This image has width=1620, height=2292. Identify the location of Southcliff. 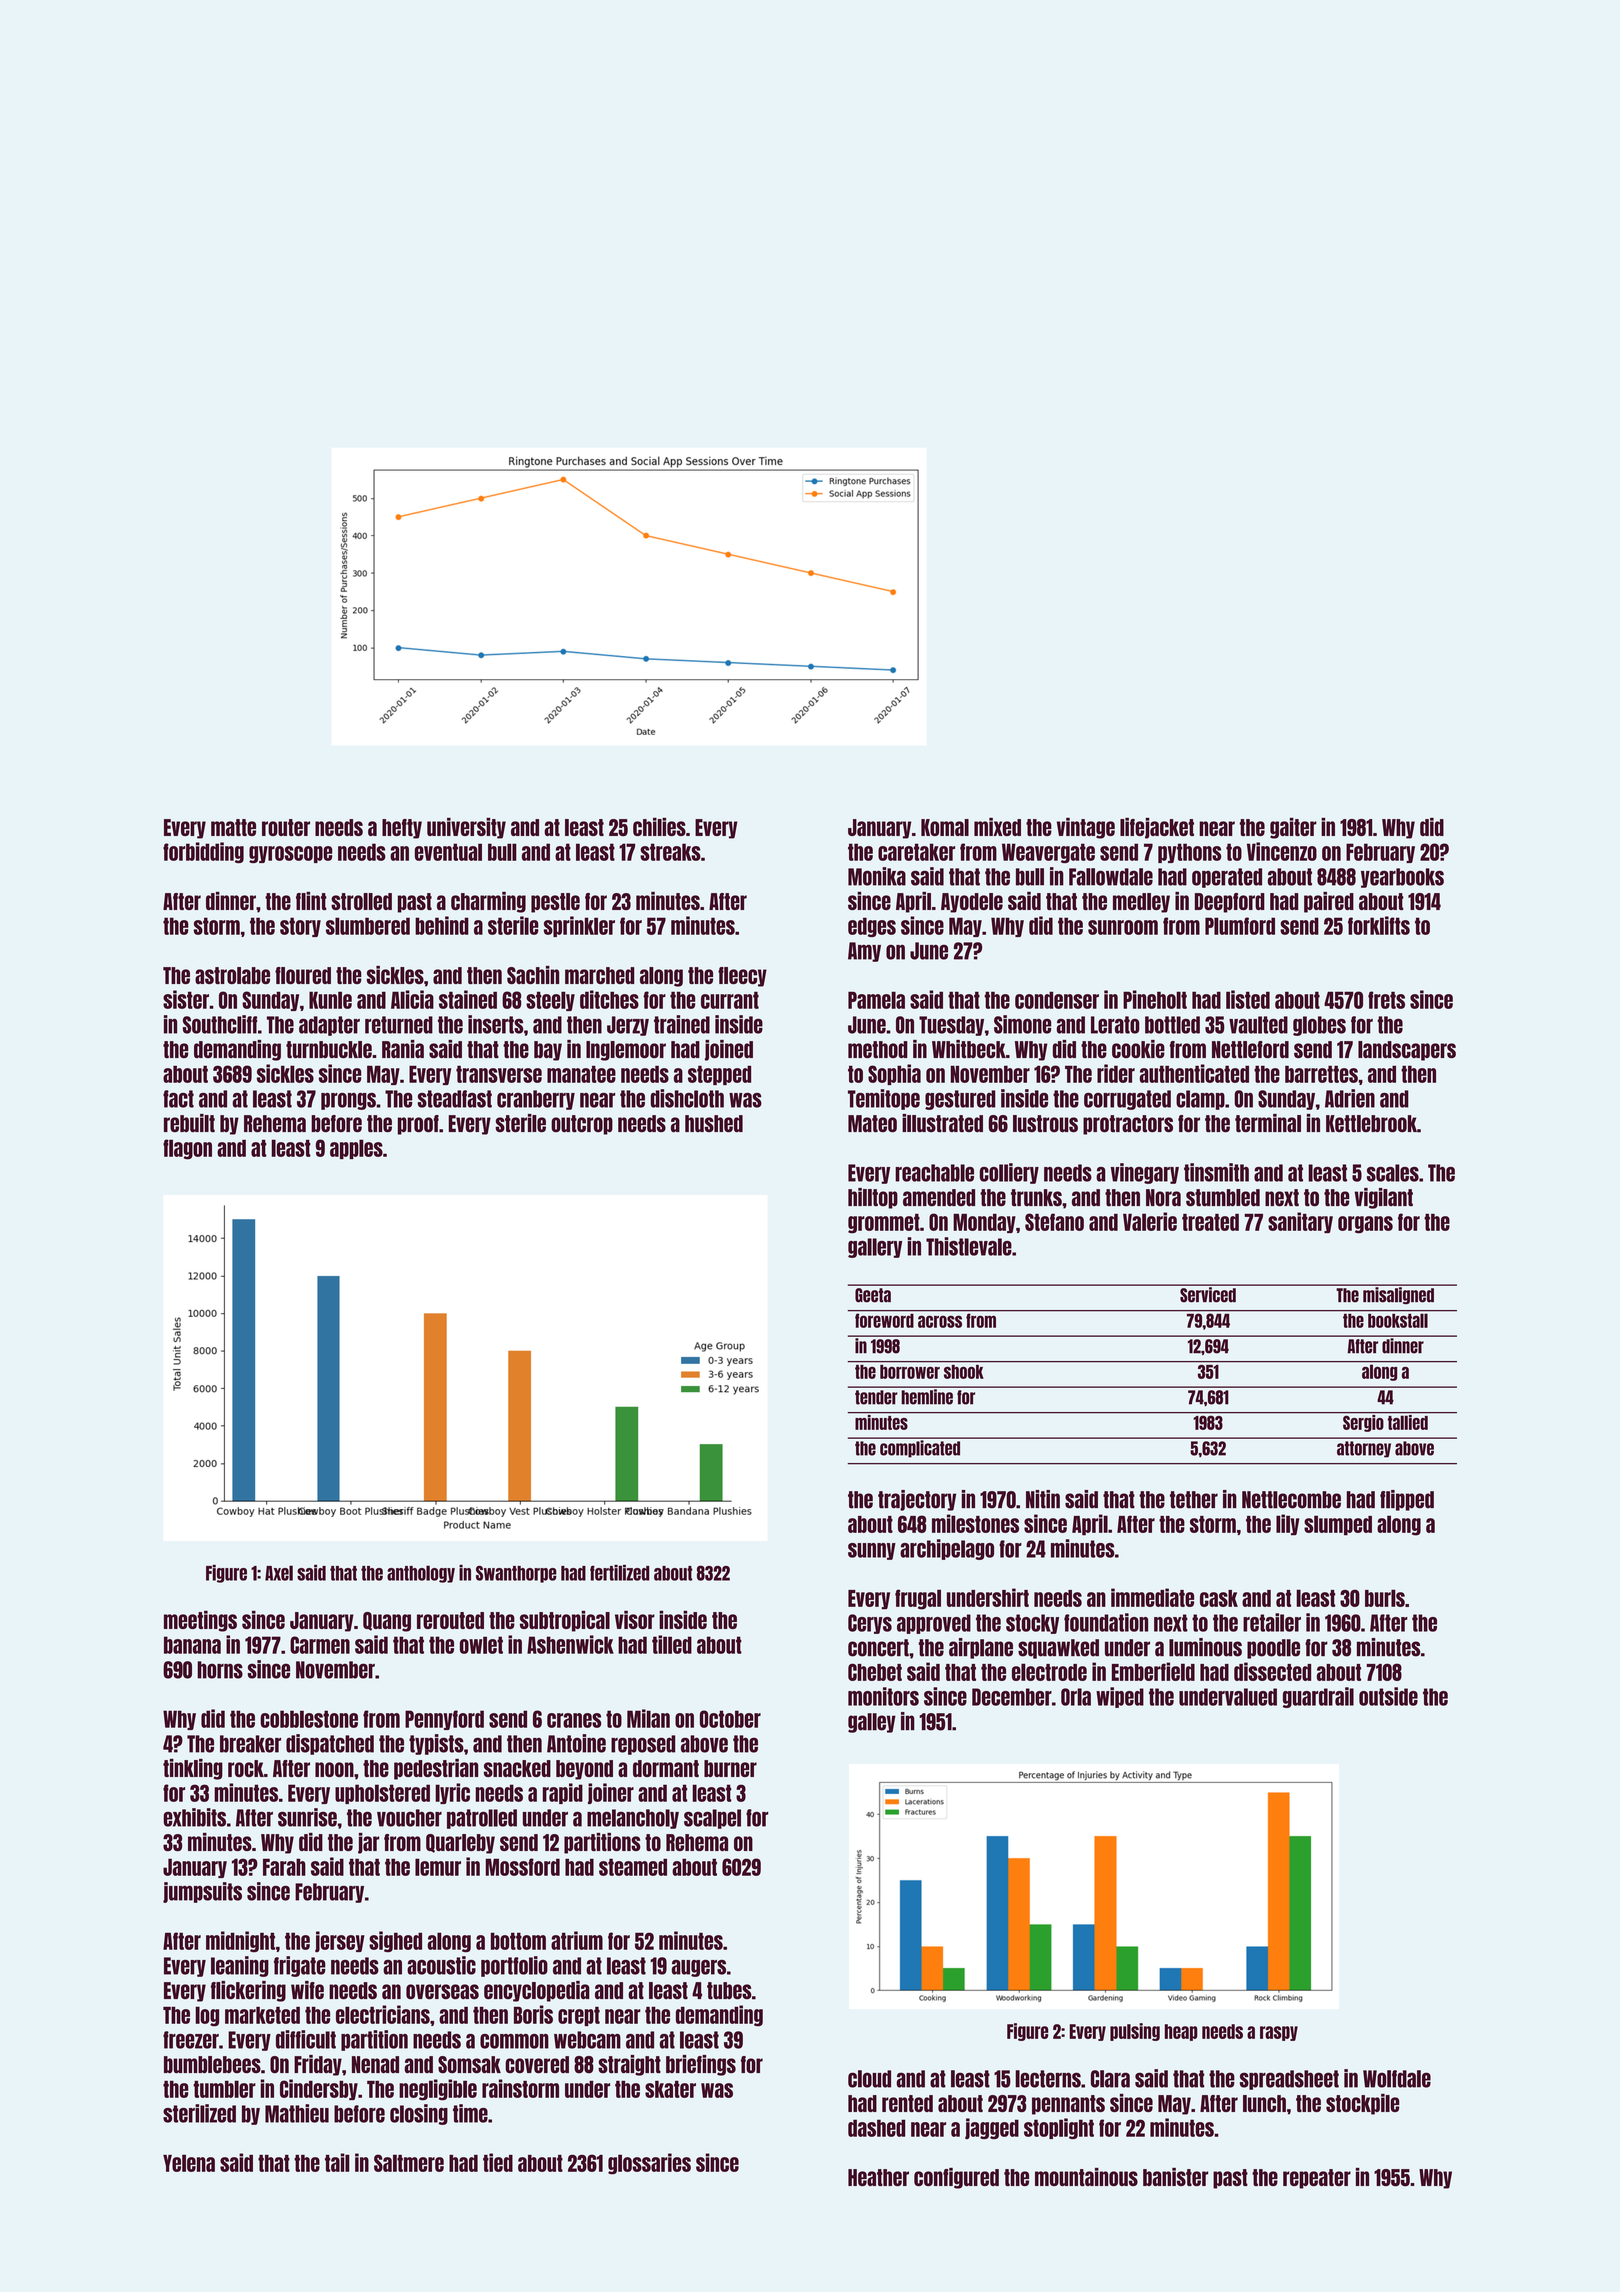
(220, 1024).
